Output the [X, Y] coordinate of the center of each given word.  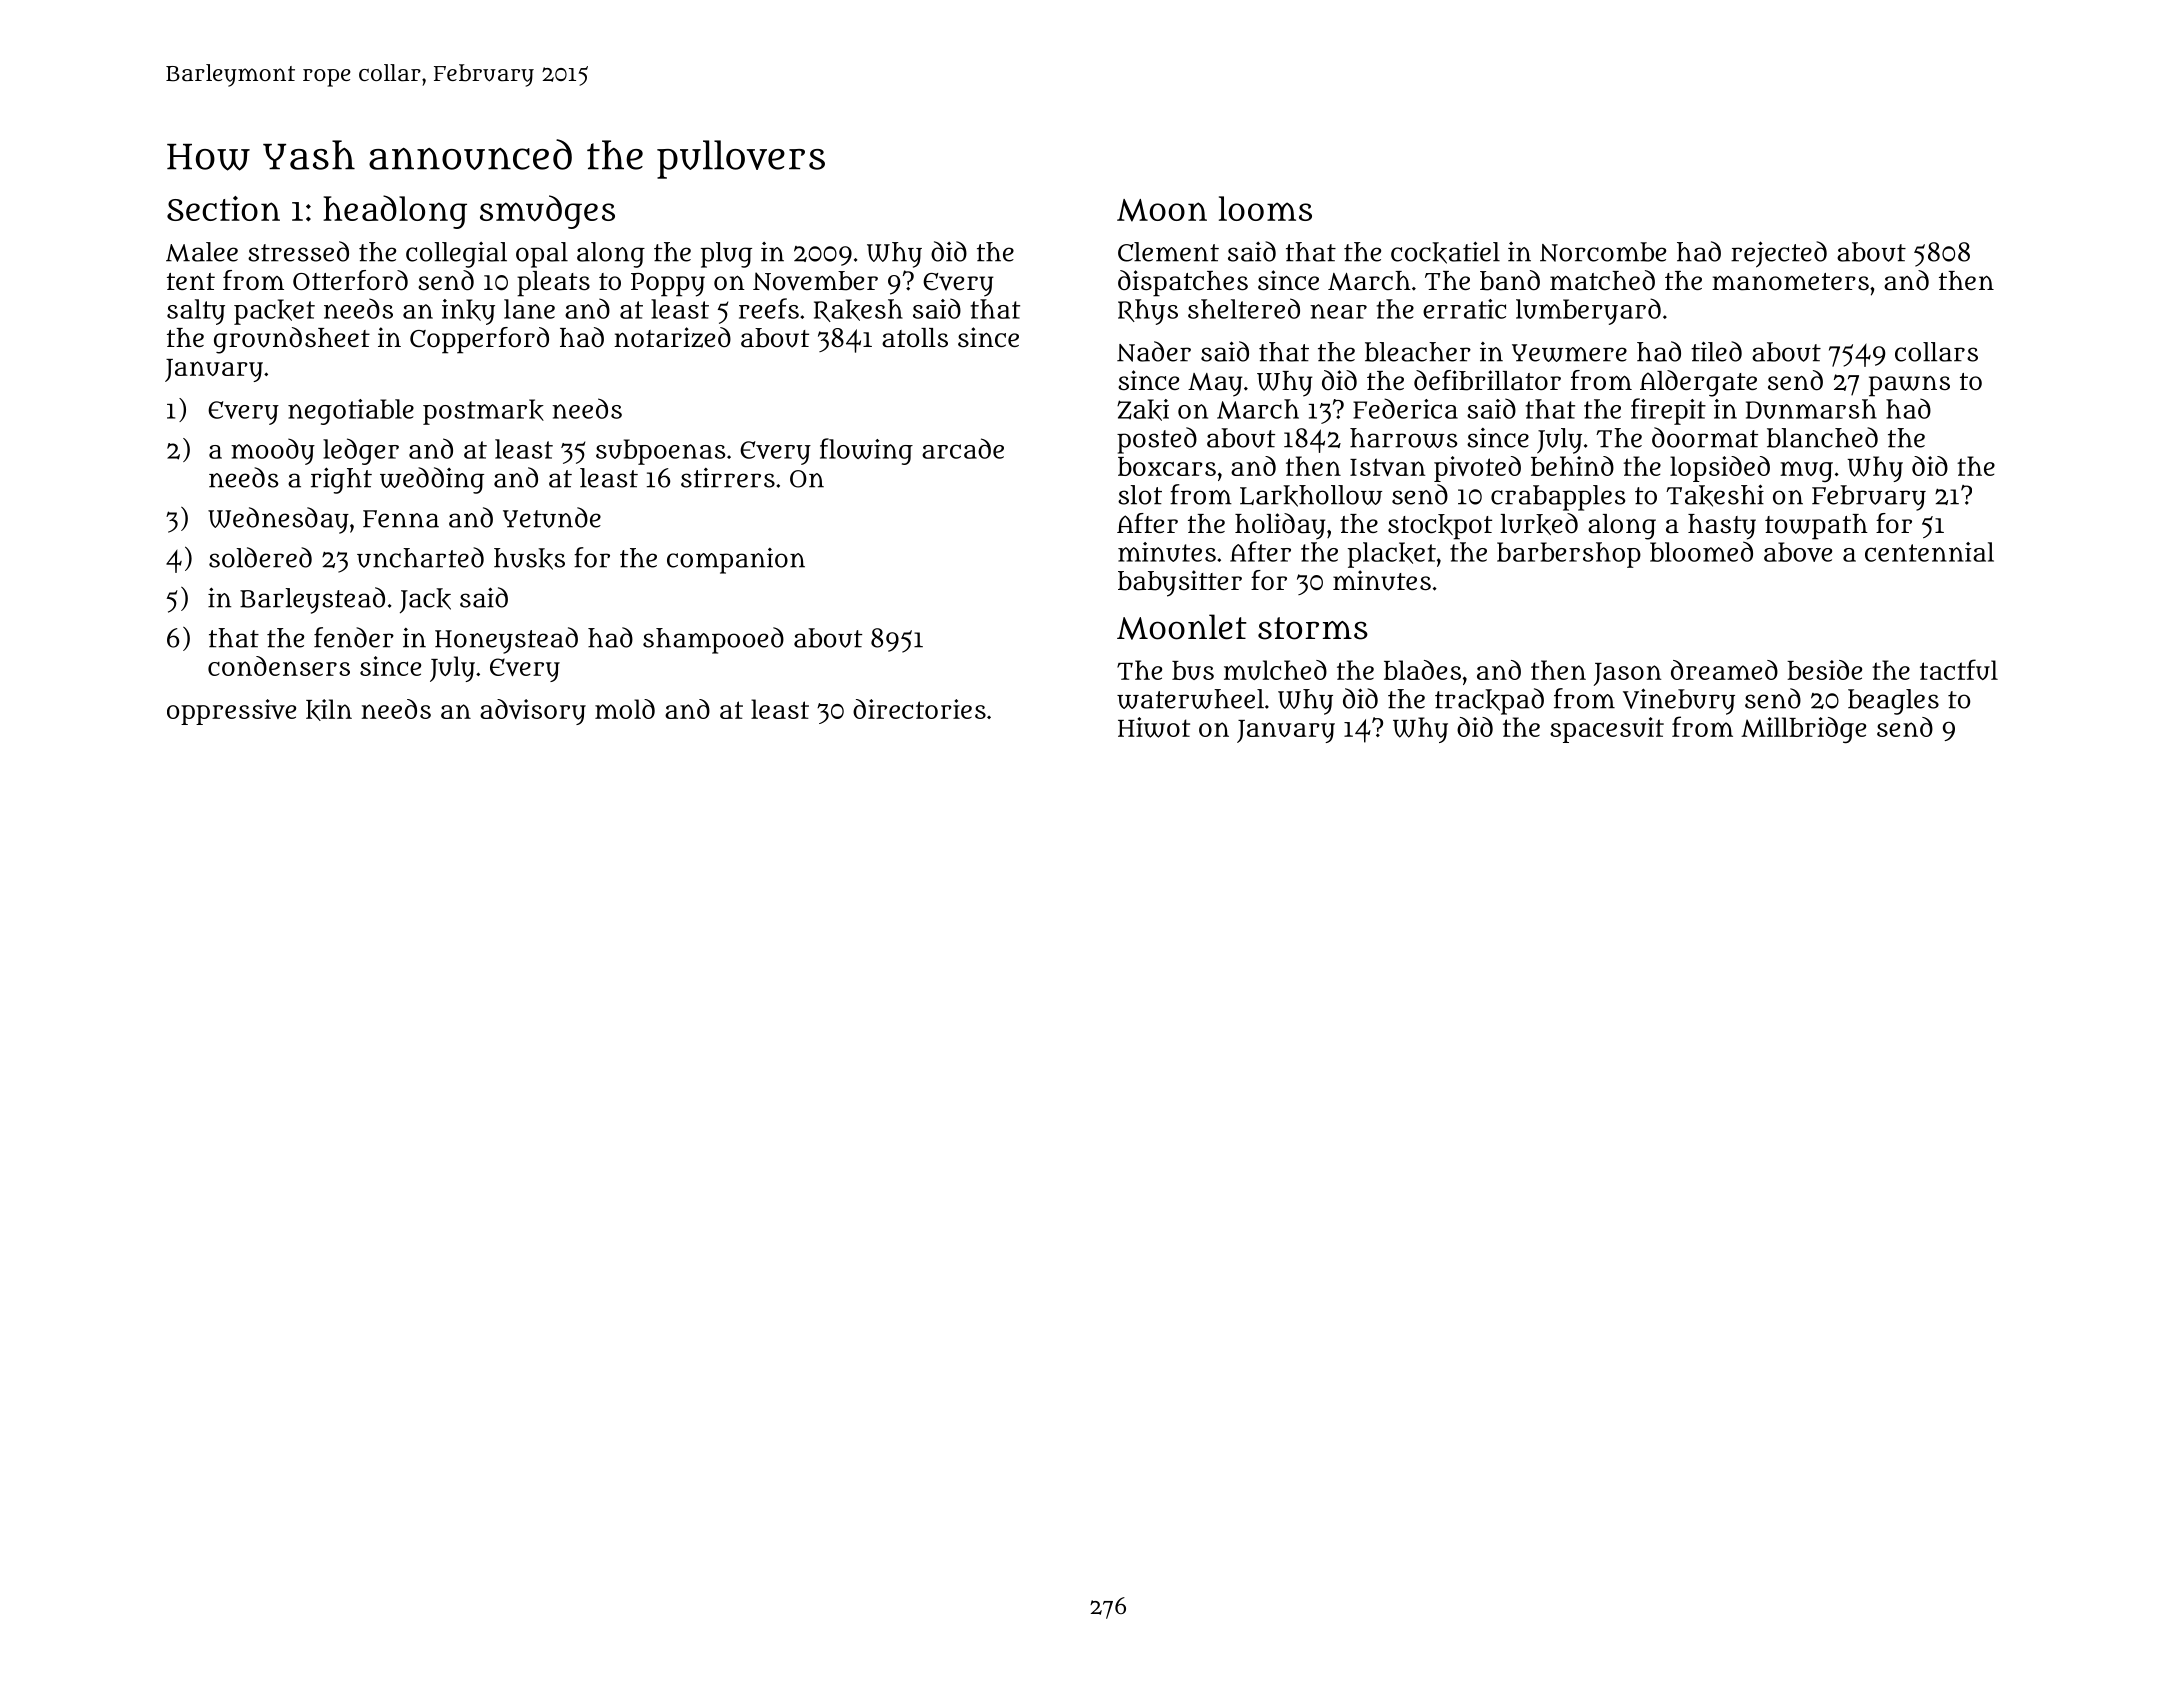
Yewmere [1569, 353]
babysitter [1180, 583]
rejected [1779, 254]
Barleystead [312, 600]
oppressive [231, 712]
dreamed [1724, 670]
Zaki [1143, 410]
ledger [361, 451]
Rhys [1148, 312]
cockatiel [1445, 252]
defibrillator [1487, 380]
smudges [547, 212]
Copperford [479, 340]
